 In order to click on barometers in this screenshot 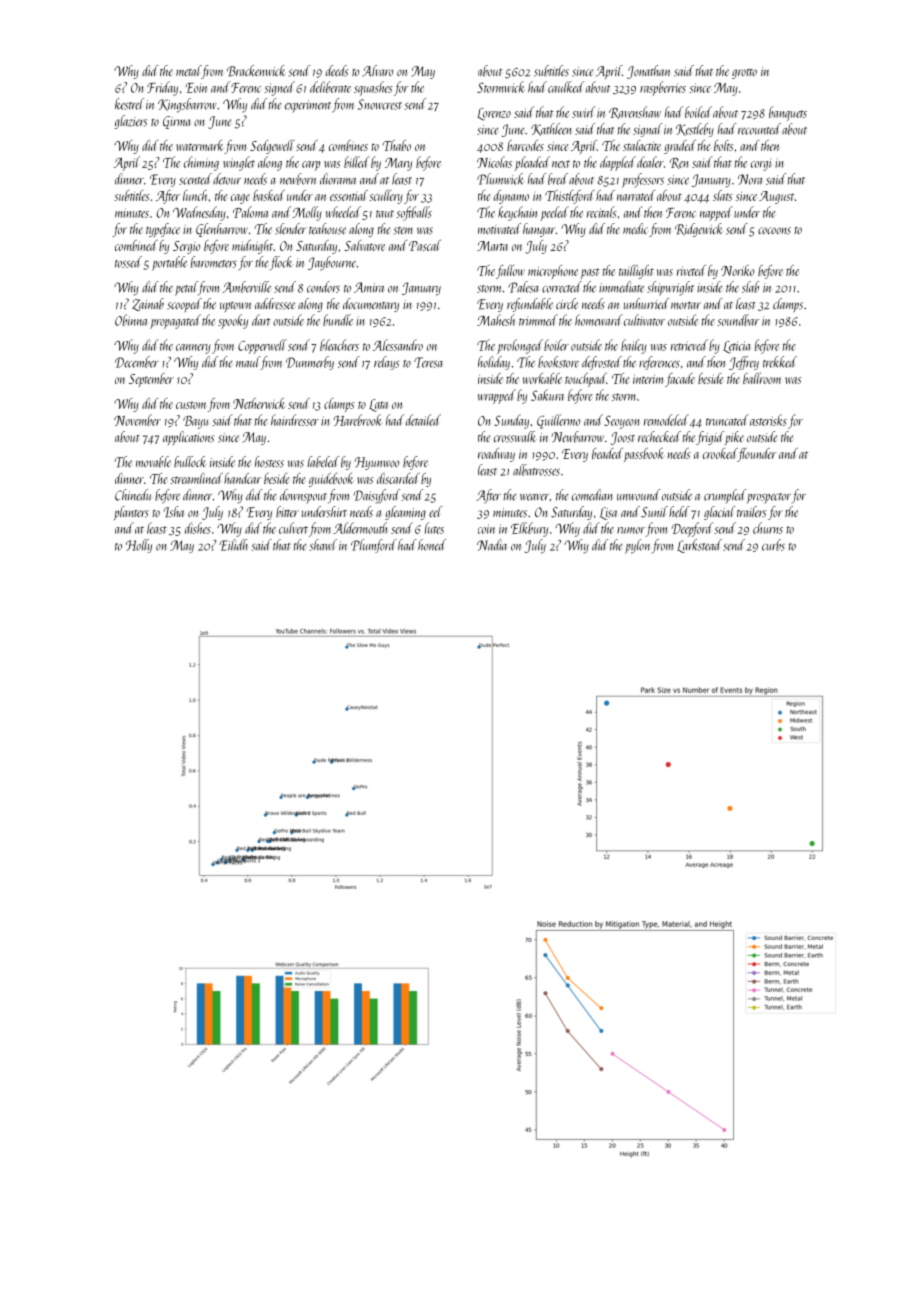, I will do `click(214, 262)`.
